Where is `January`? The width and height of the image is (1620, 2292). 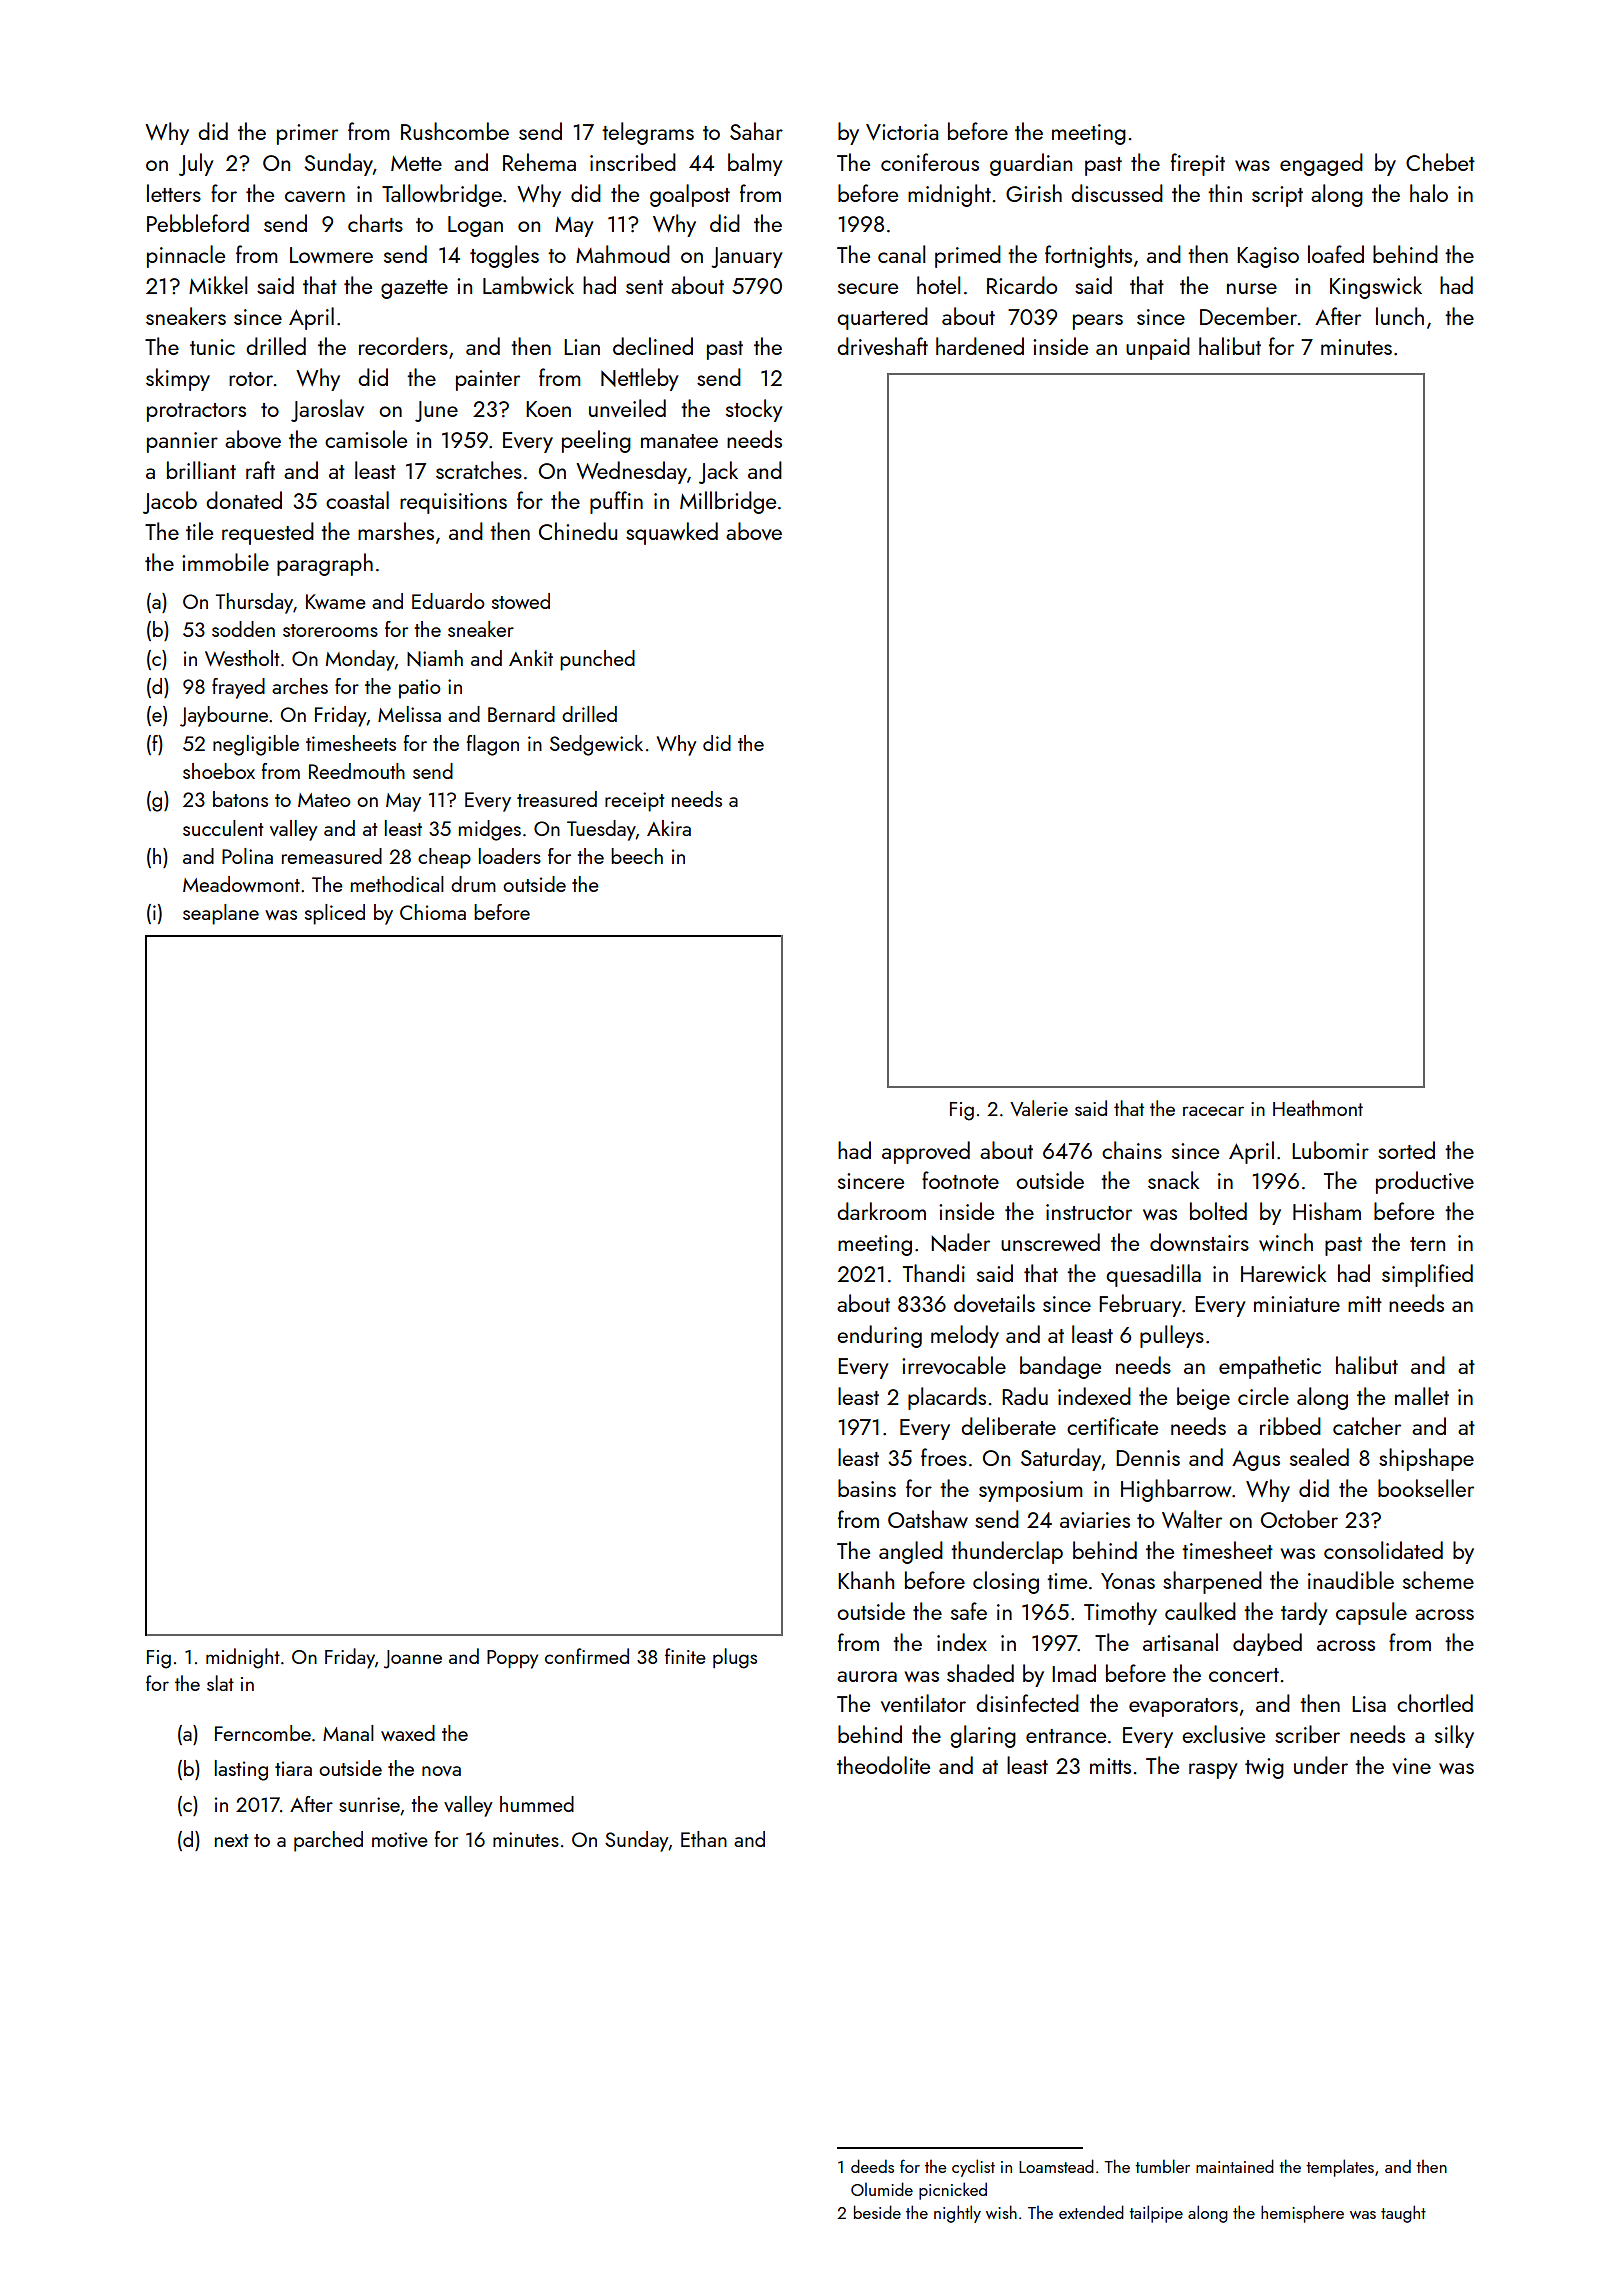
January is located at coordinates (747, 257).
